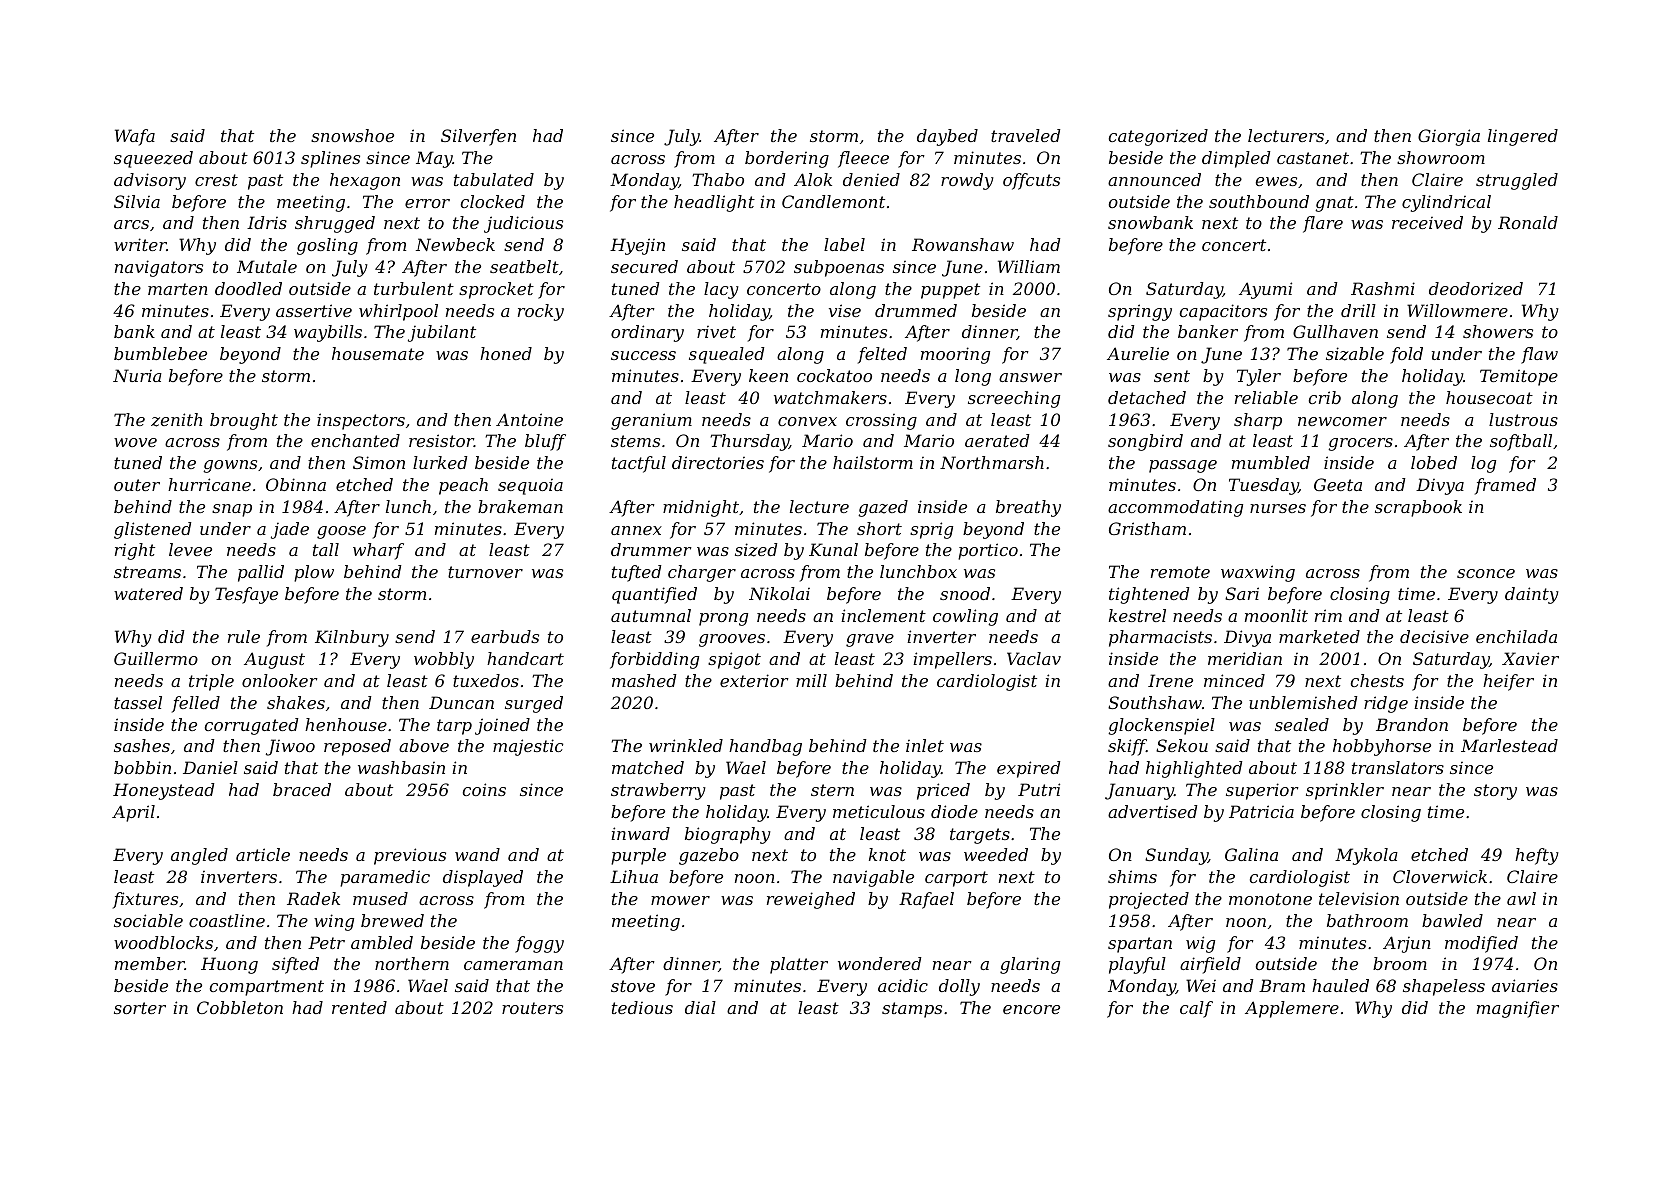  What do you see at coordinates (441, 440) in the screenshot?
I see `resistor` at bounding box center [441, 440].
